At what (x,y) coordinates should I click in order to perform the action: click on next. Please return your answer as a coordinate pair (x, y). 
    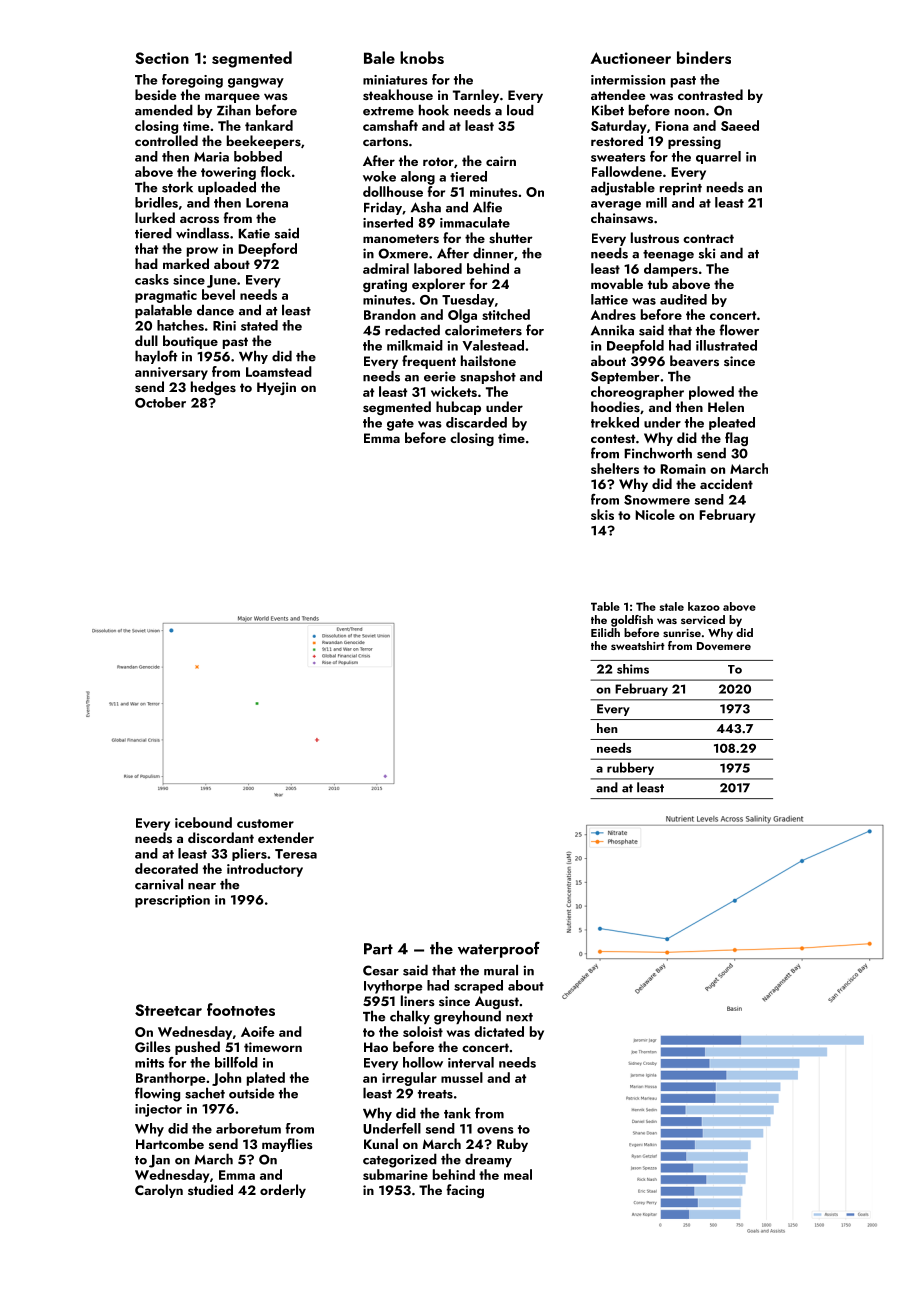
    Looking at the image, I should click on (519, 1017).
